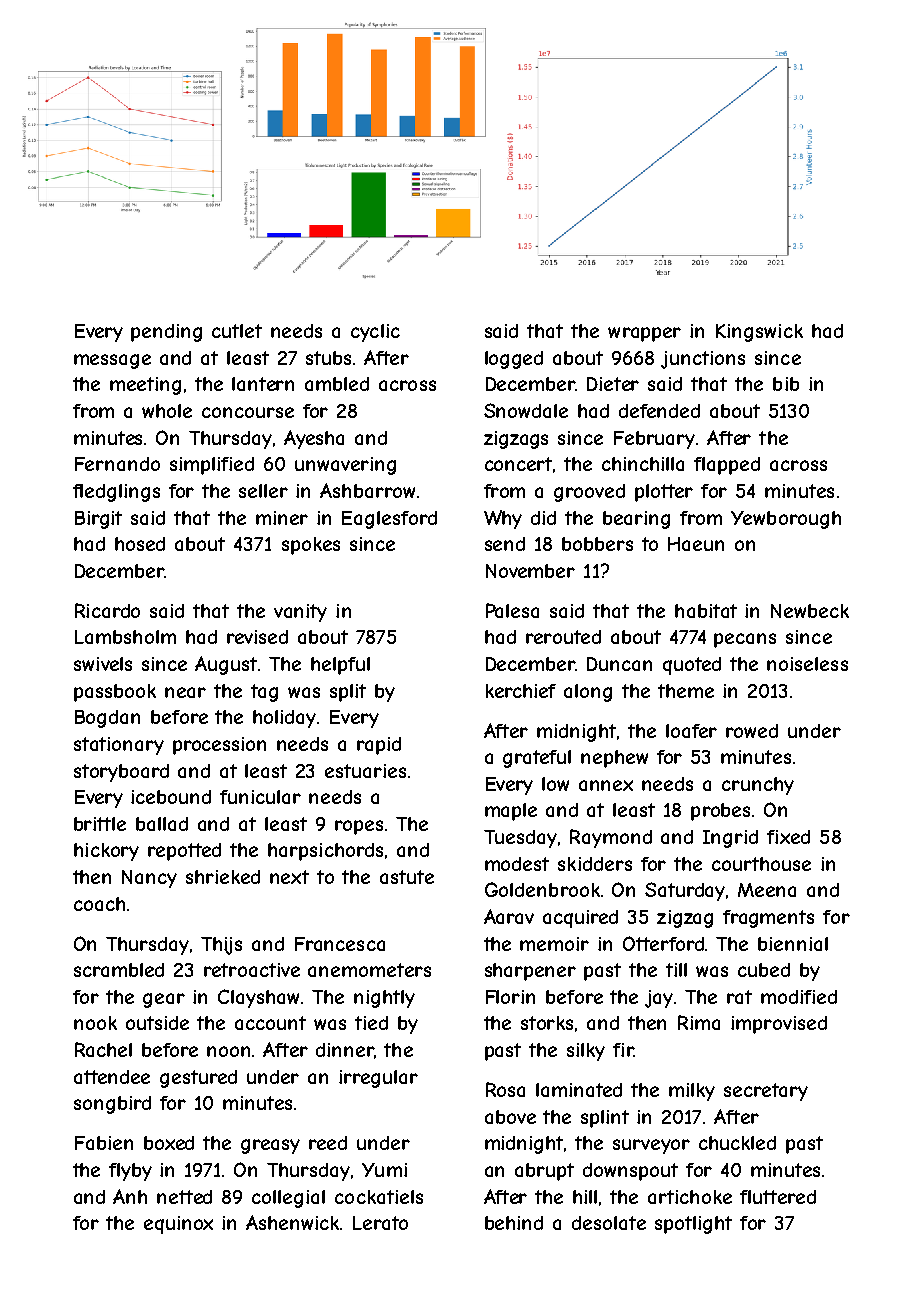 The width and height of the image is (924, 1311). I want to click on meeting, so click(145, 386).
